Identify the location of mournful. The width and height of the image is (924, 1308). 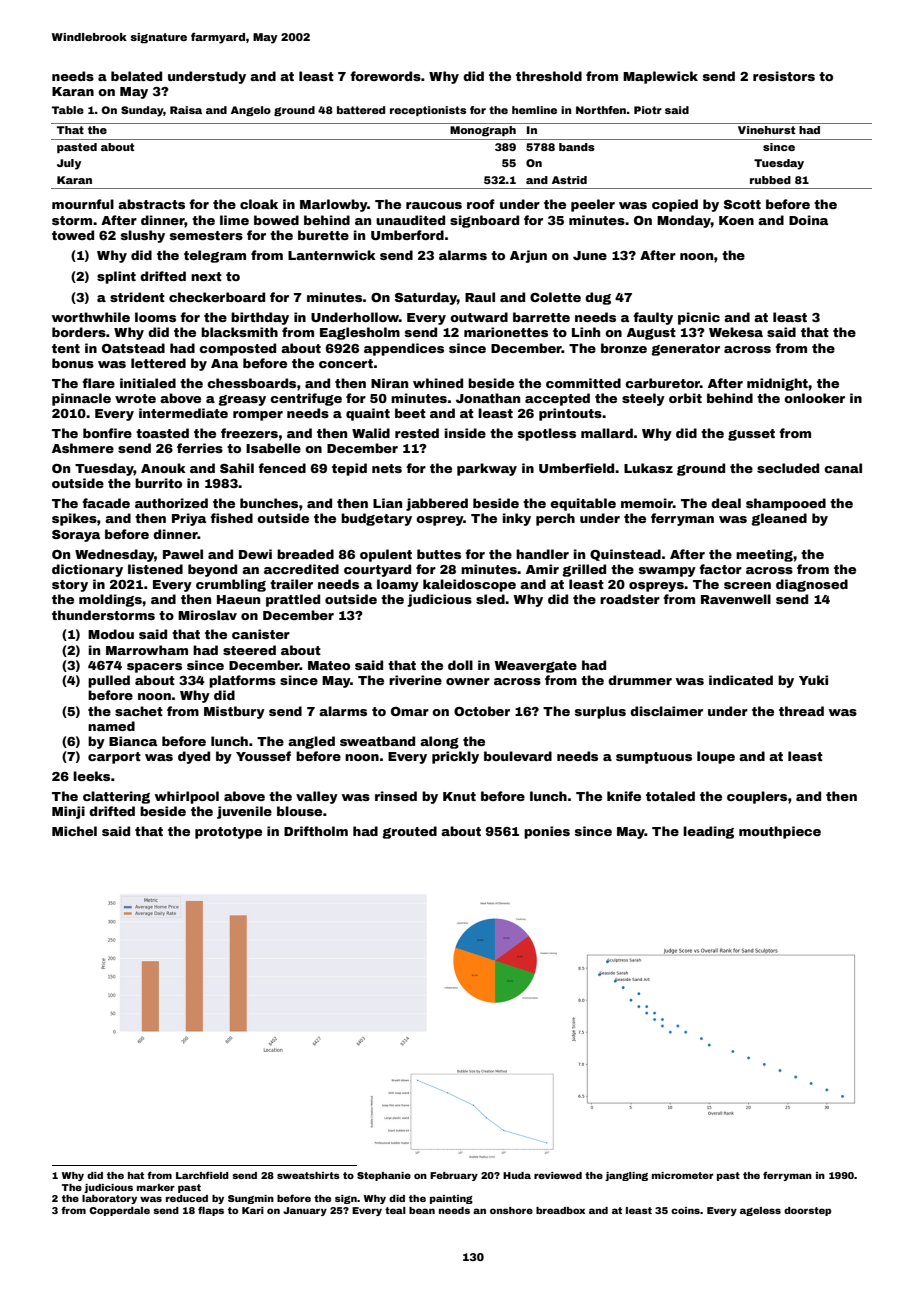
(83, 204).
